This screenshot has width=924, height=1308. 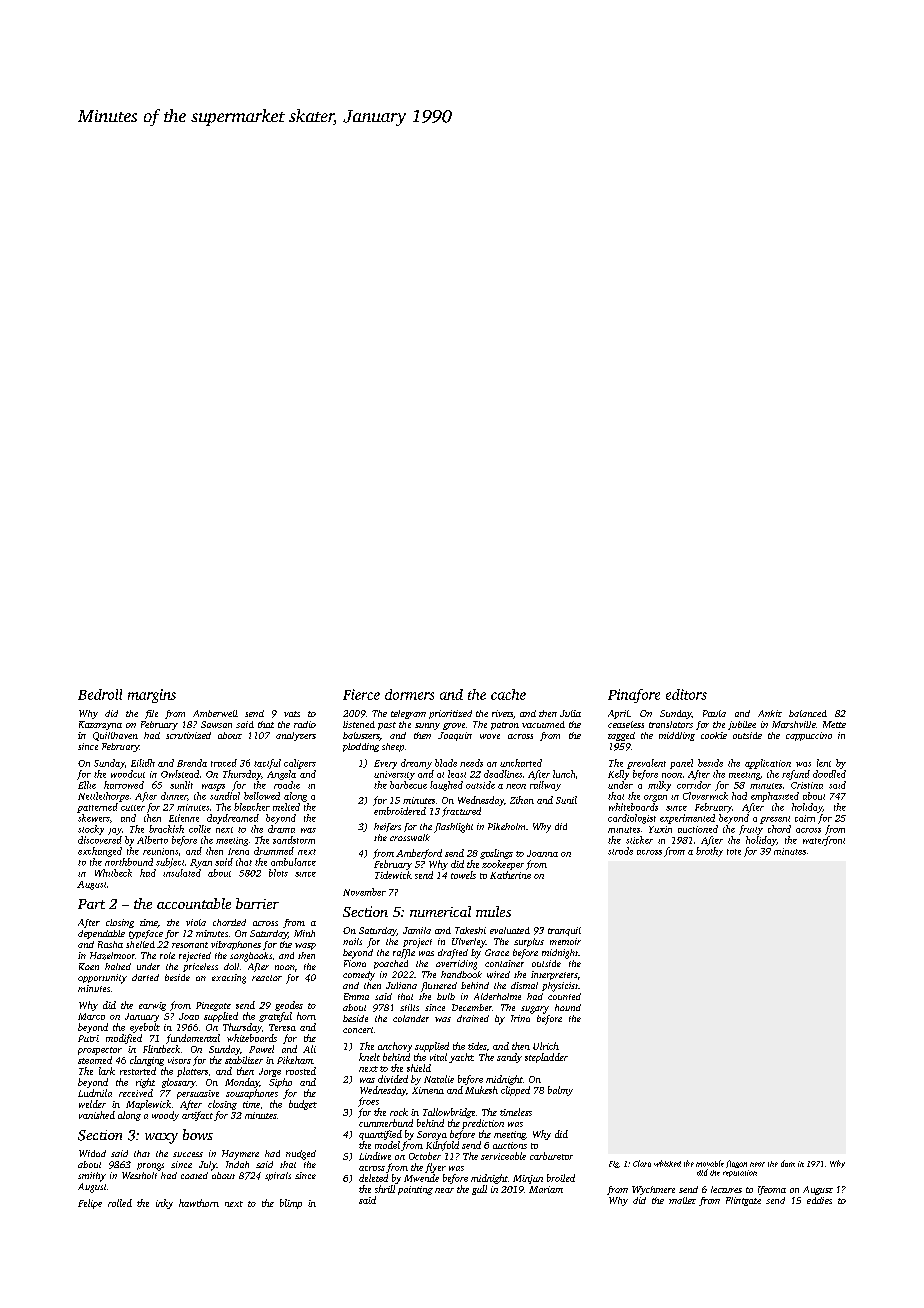 I want to click on margins, so click(x=152, y=696).
